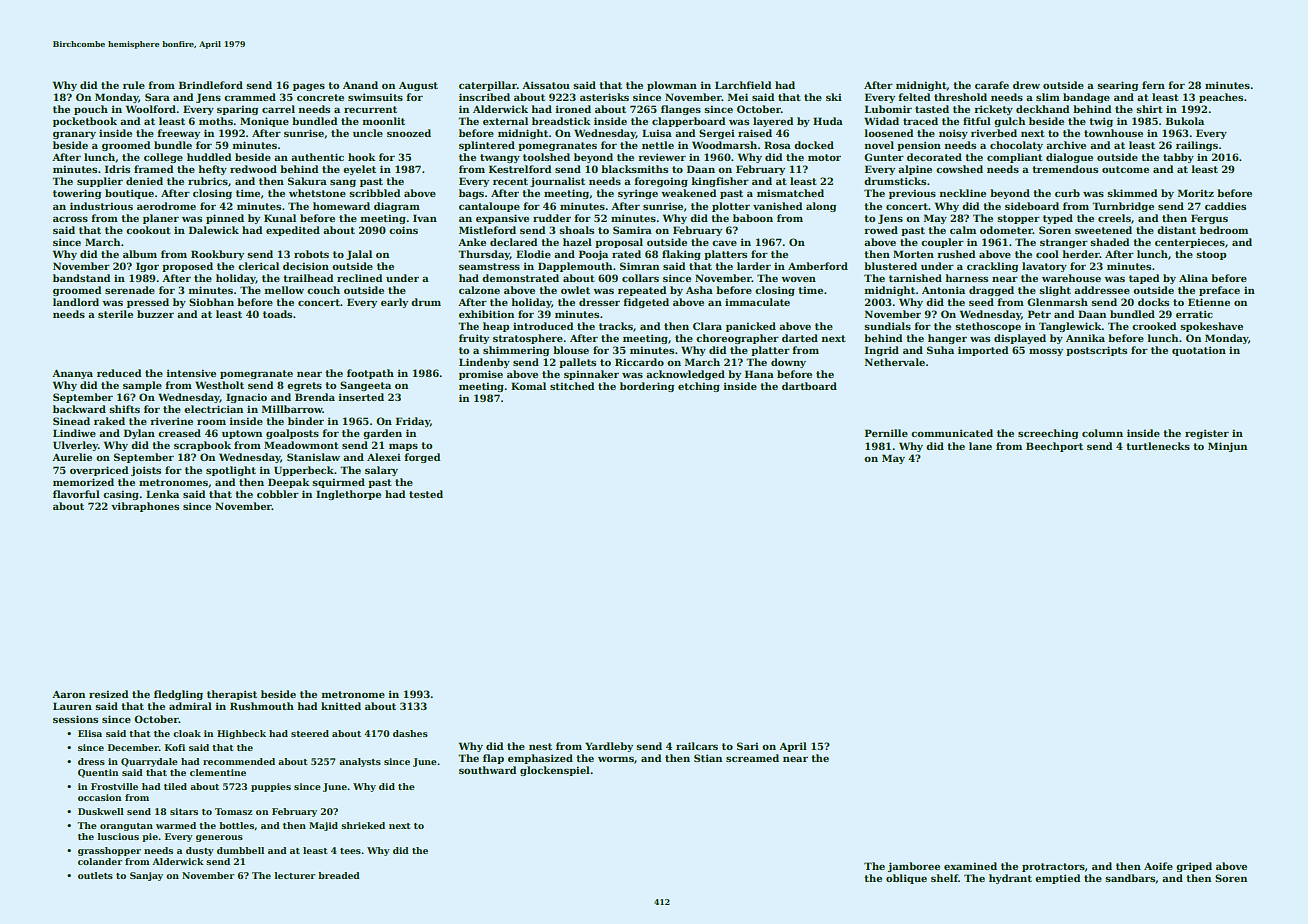 This document has height=924, width=1308. I want to click on Beechport, so click(1054, 447).
